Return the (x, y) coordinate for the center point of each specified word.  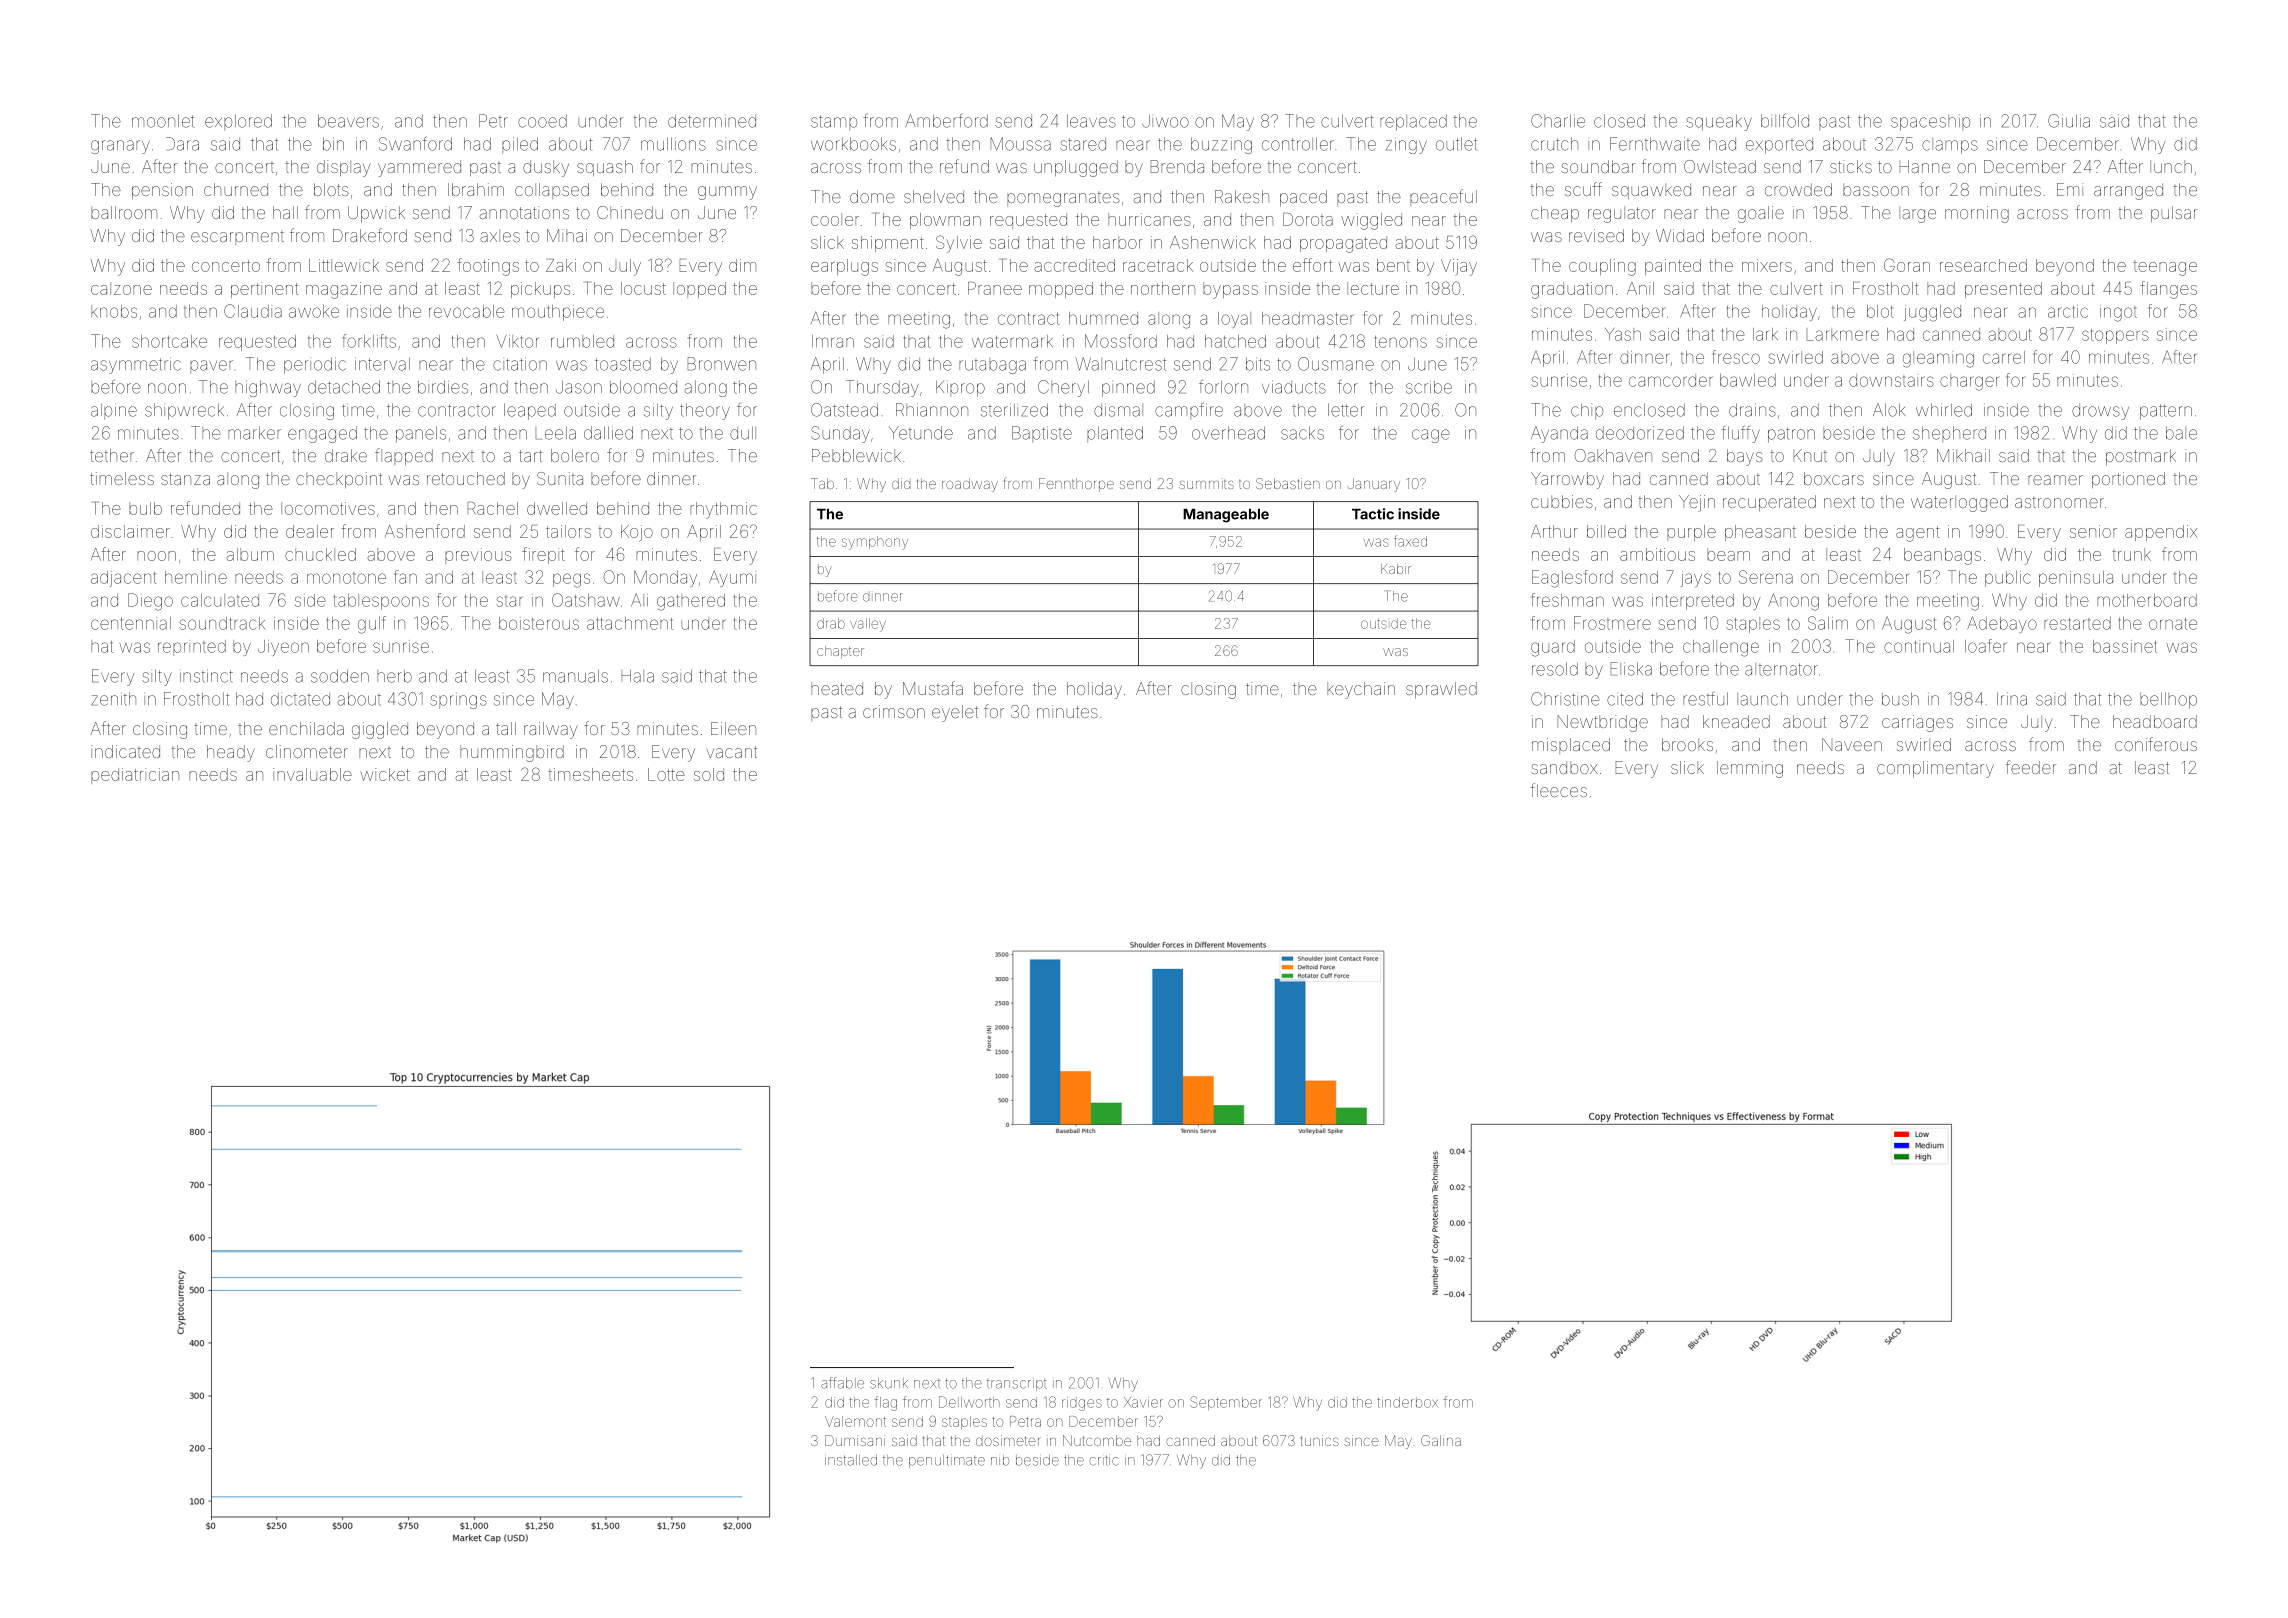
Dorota (1308, 219)
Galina (1441, 1440)
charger (1969, 382)
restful (1705, 699)
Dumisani (855, 1440)
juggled (1932, 313)
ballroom (124, 212)
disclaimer (130, 531)
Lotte (666, 774)
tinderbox (1407, 1402)
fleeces (1558, 790)
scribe (1429, 387)
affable (842, 1383)
